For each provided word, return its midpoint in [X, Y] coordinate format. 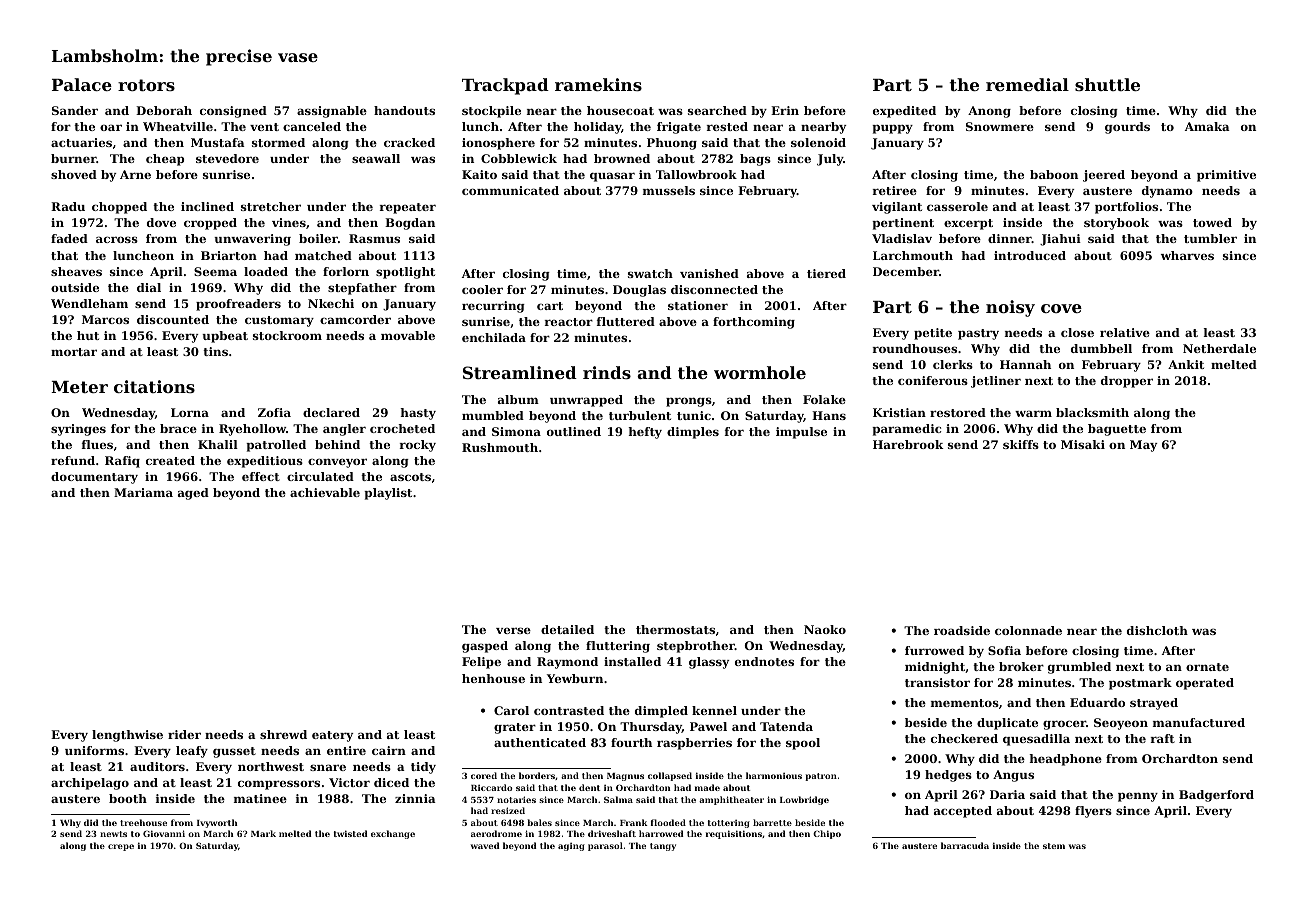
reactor [569, 322]
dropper [1127, 382]
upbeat [225, 337]
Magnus [625, 777]
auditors [157, 766]
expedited [904, 112]
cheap [165, 160]
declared [331, 412]
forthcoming [754, 323]
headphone [1065, 760]
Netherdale [1219, 348]
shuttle [1107, 84]
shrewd [283, 734]
